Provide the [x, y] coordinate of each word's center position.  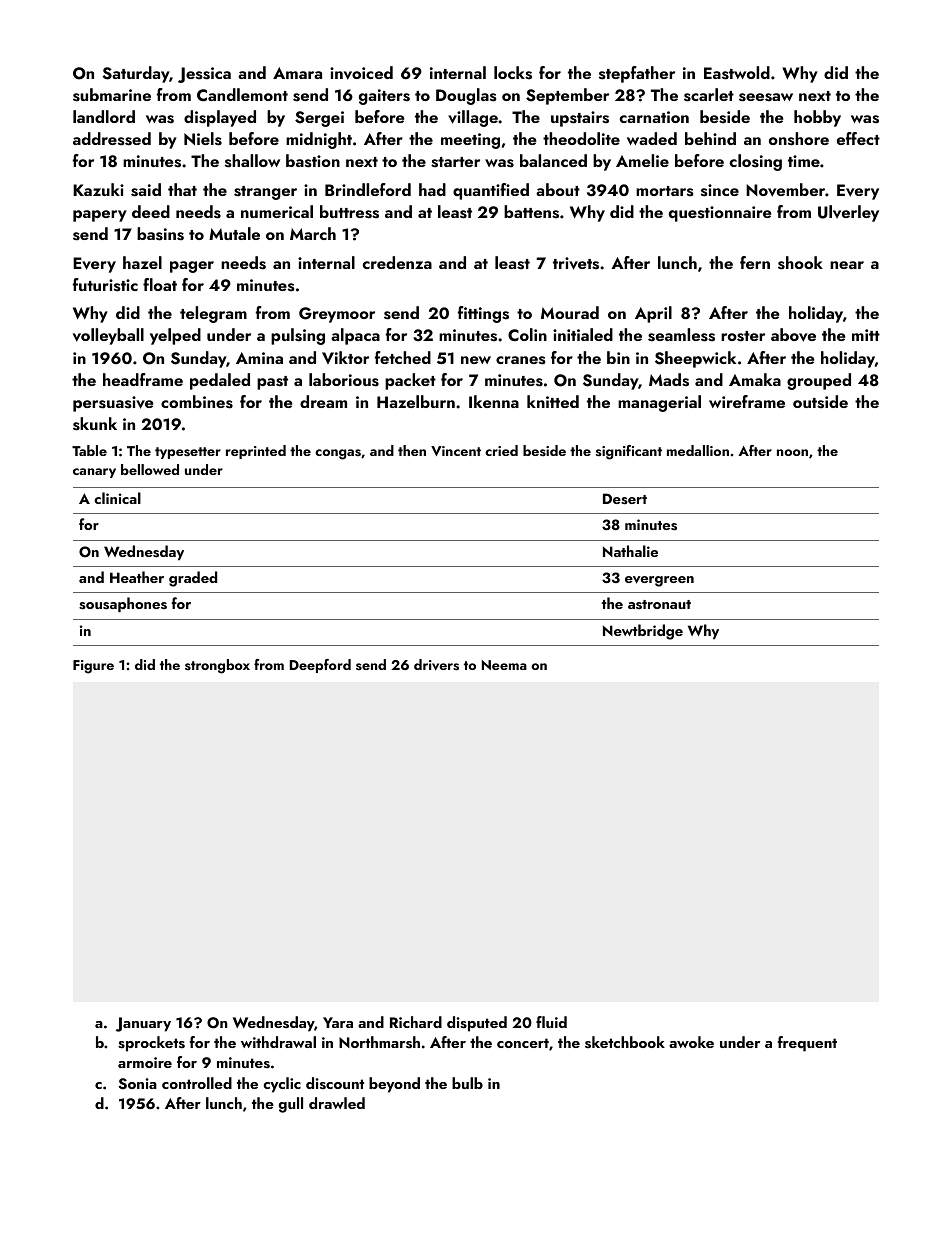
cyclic [282, 1085]
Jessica [204, 75]
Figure [93, 667]
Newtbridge [643, 632]
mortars [664, 191]
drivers [436, 665]
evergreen [659, 581]
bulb [467, 1083]
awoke [691, 1042]
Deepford [320, 666]
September [567, 96]
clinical [117, 498]
